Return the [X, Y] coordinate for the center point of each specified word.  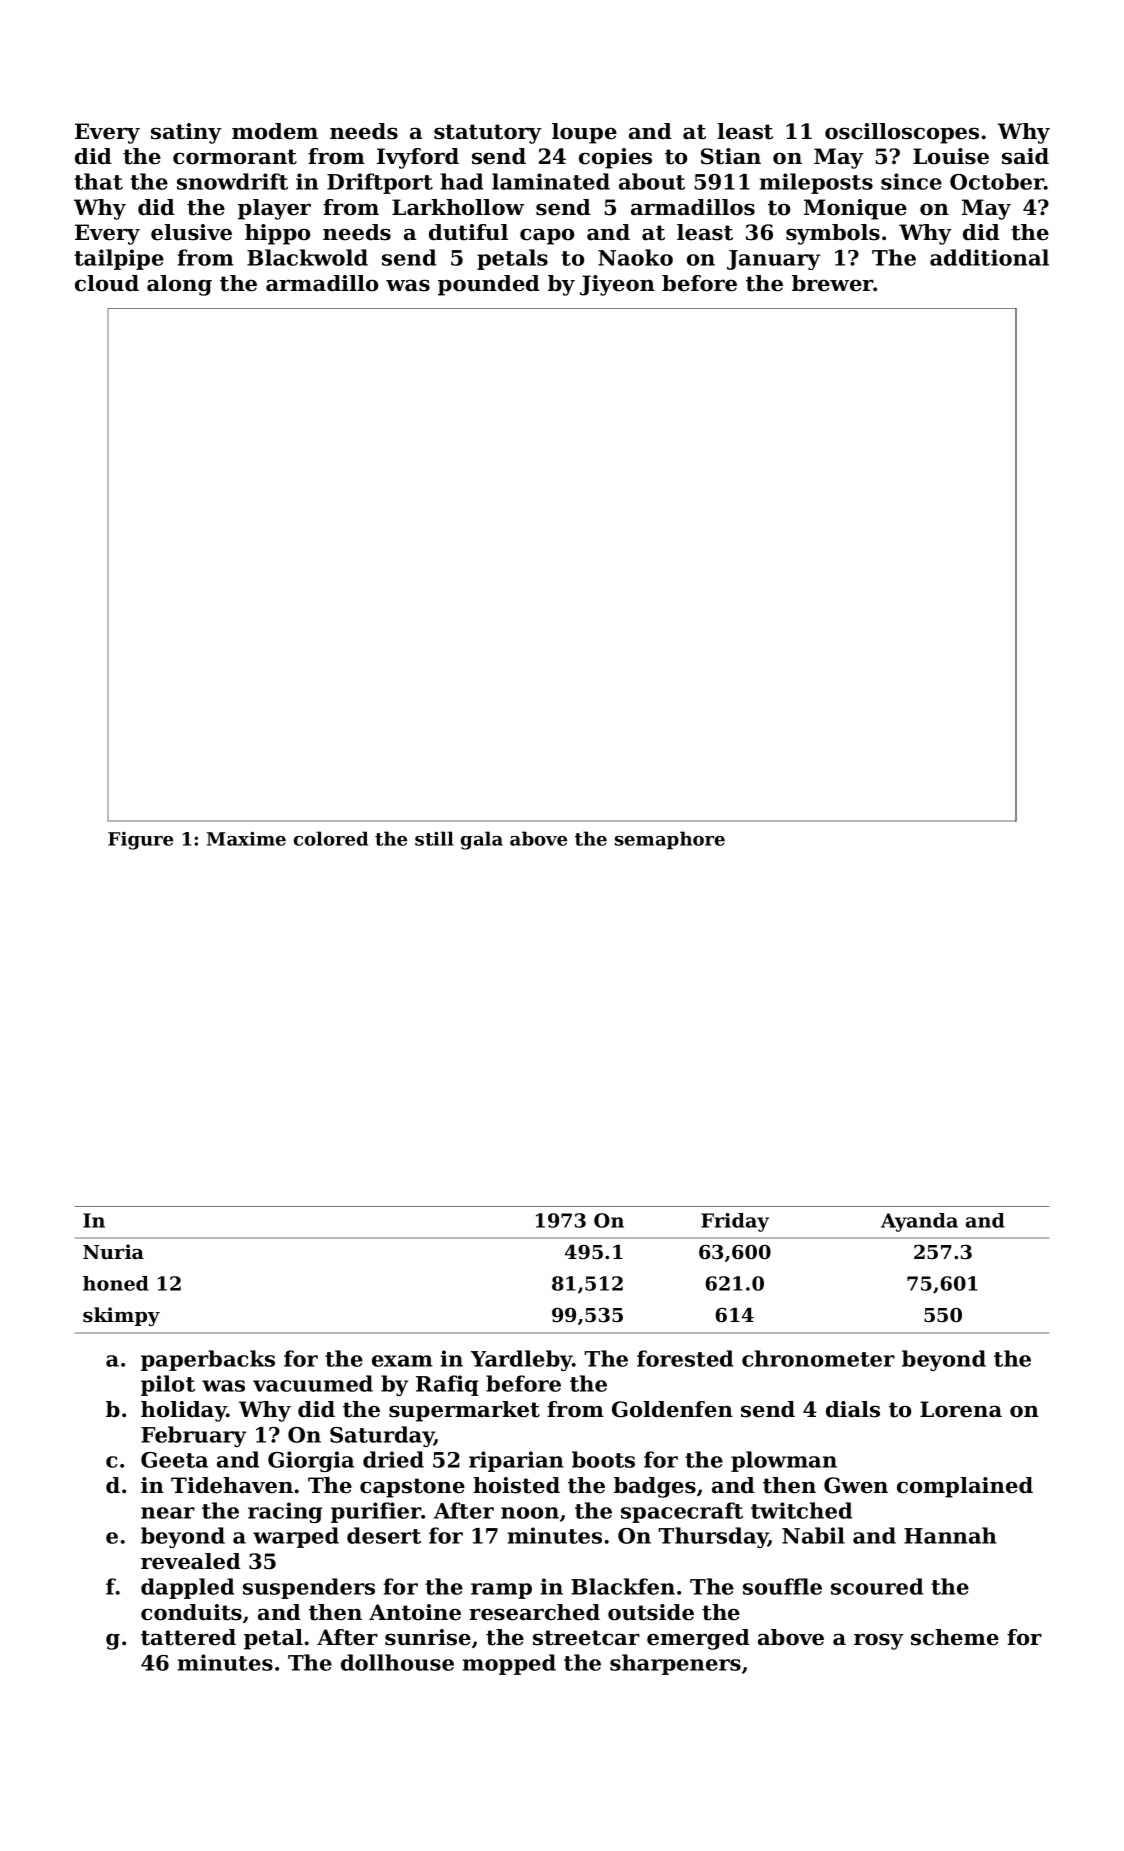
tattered [188, 1637]
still [434, 838]
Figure [140, 841]
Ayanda [919, 1222]
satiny [186, 133]
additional [989, 257]
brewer [833, 283]
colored [331, 838]
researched [534, 1612]
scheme [955, 1637]
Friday [735, 1222]
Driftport [380, 183]
